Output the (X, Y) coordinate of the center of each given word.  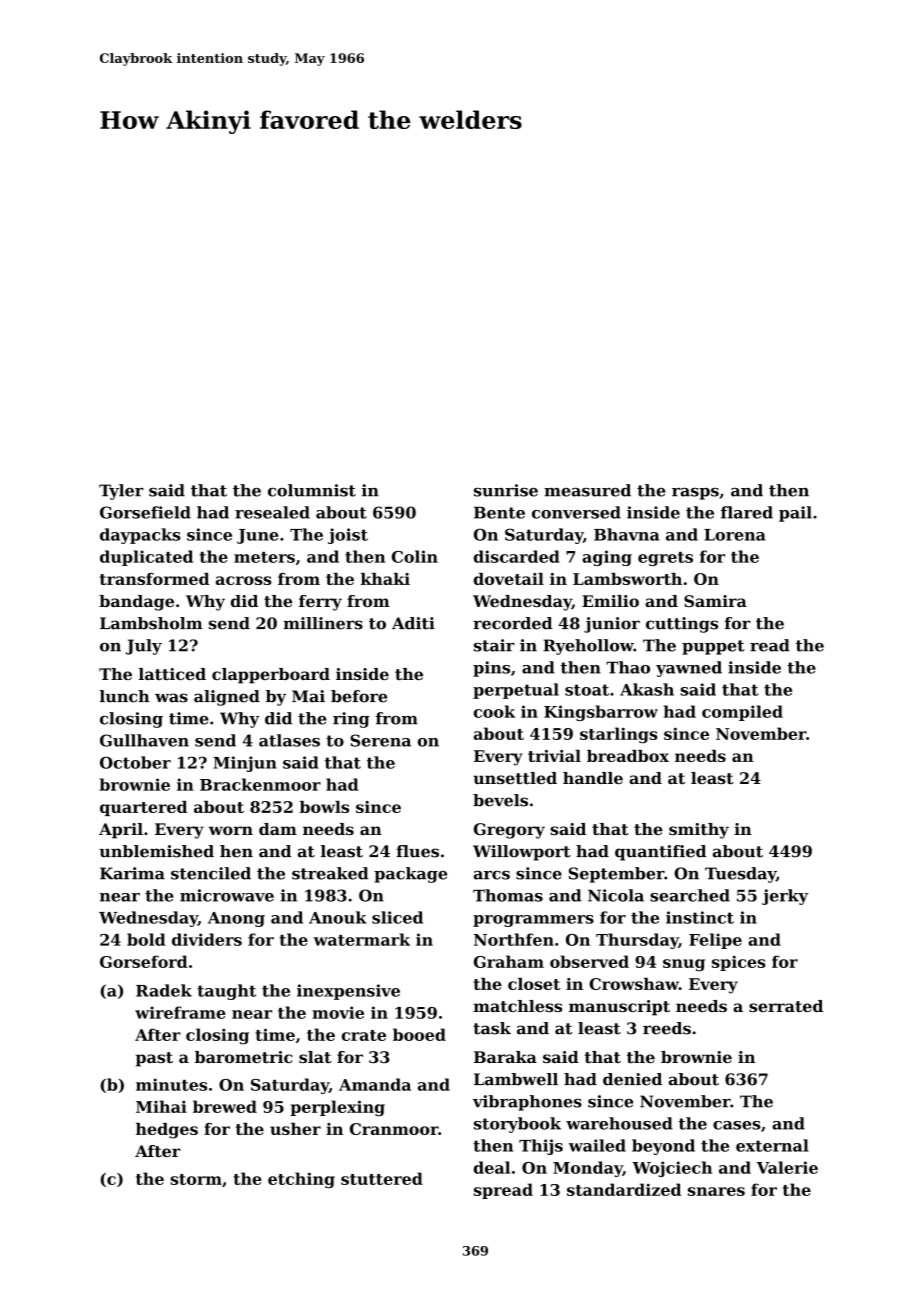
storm (196, 1179)
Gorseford (144, 961)
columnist (312, 490)
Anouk (338, 917)
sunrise (506, 490)
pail (795, 514)
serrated (786, 1006)
